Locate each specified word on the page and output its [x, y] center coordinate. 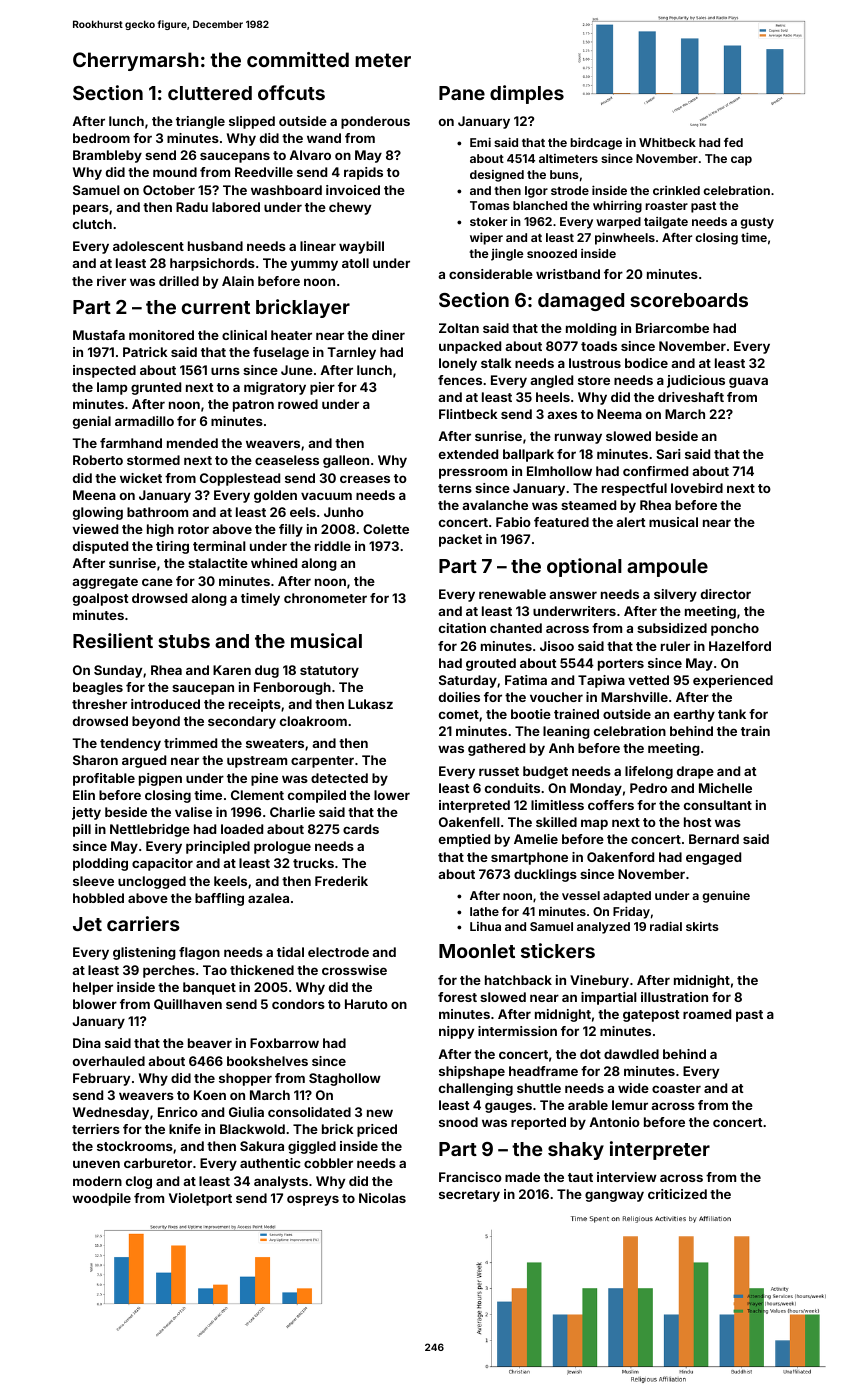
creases [365, 479]
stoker [488, 221]
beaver [210, 1043]
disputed [100, 547]
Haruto [366, 1004]
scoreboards [689, 300]
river [111, 281]
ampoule [667, 568]
